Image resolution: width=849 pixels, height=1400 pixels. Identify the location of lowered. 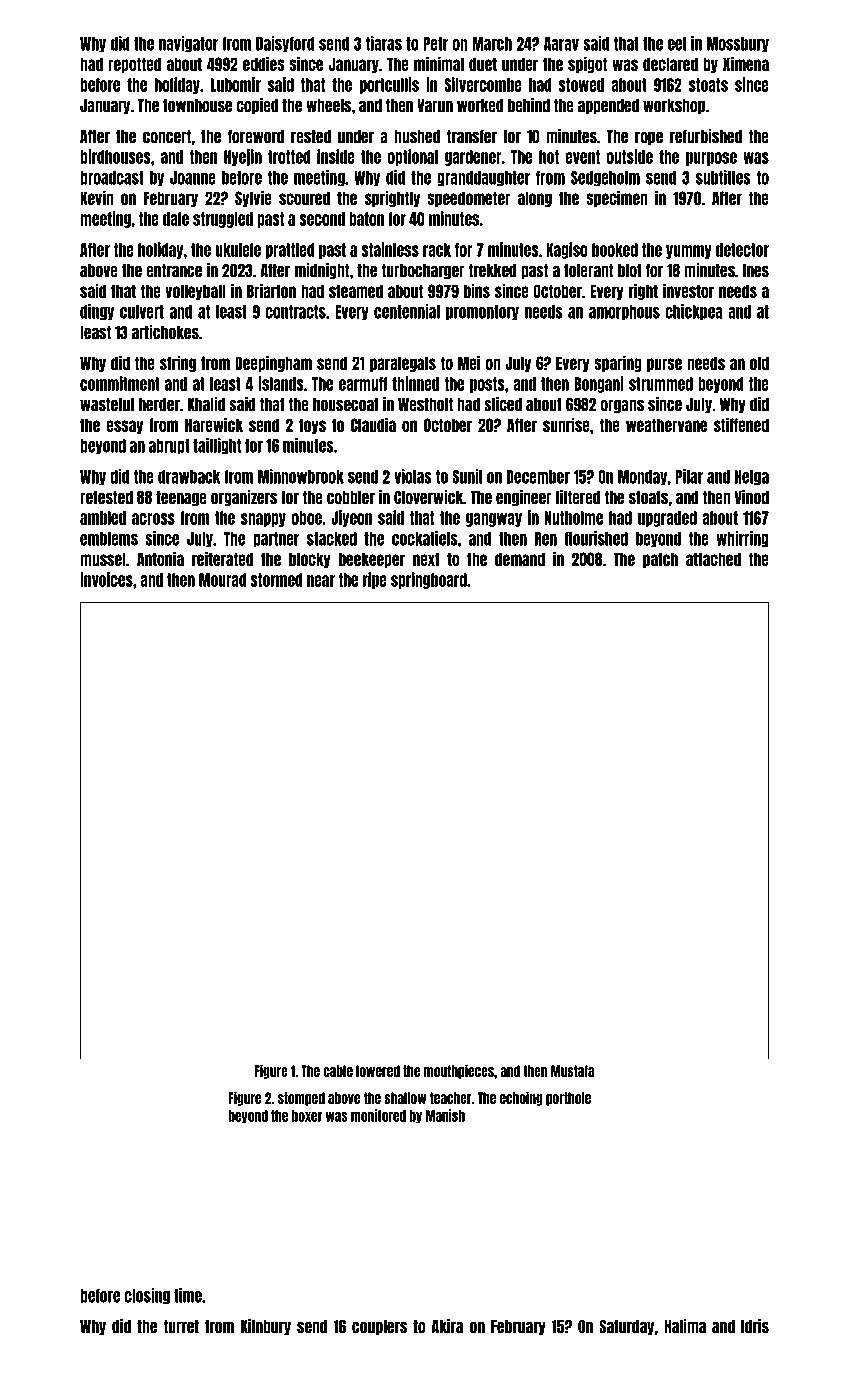
(378, 1071).
